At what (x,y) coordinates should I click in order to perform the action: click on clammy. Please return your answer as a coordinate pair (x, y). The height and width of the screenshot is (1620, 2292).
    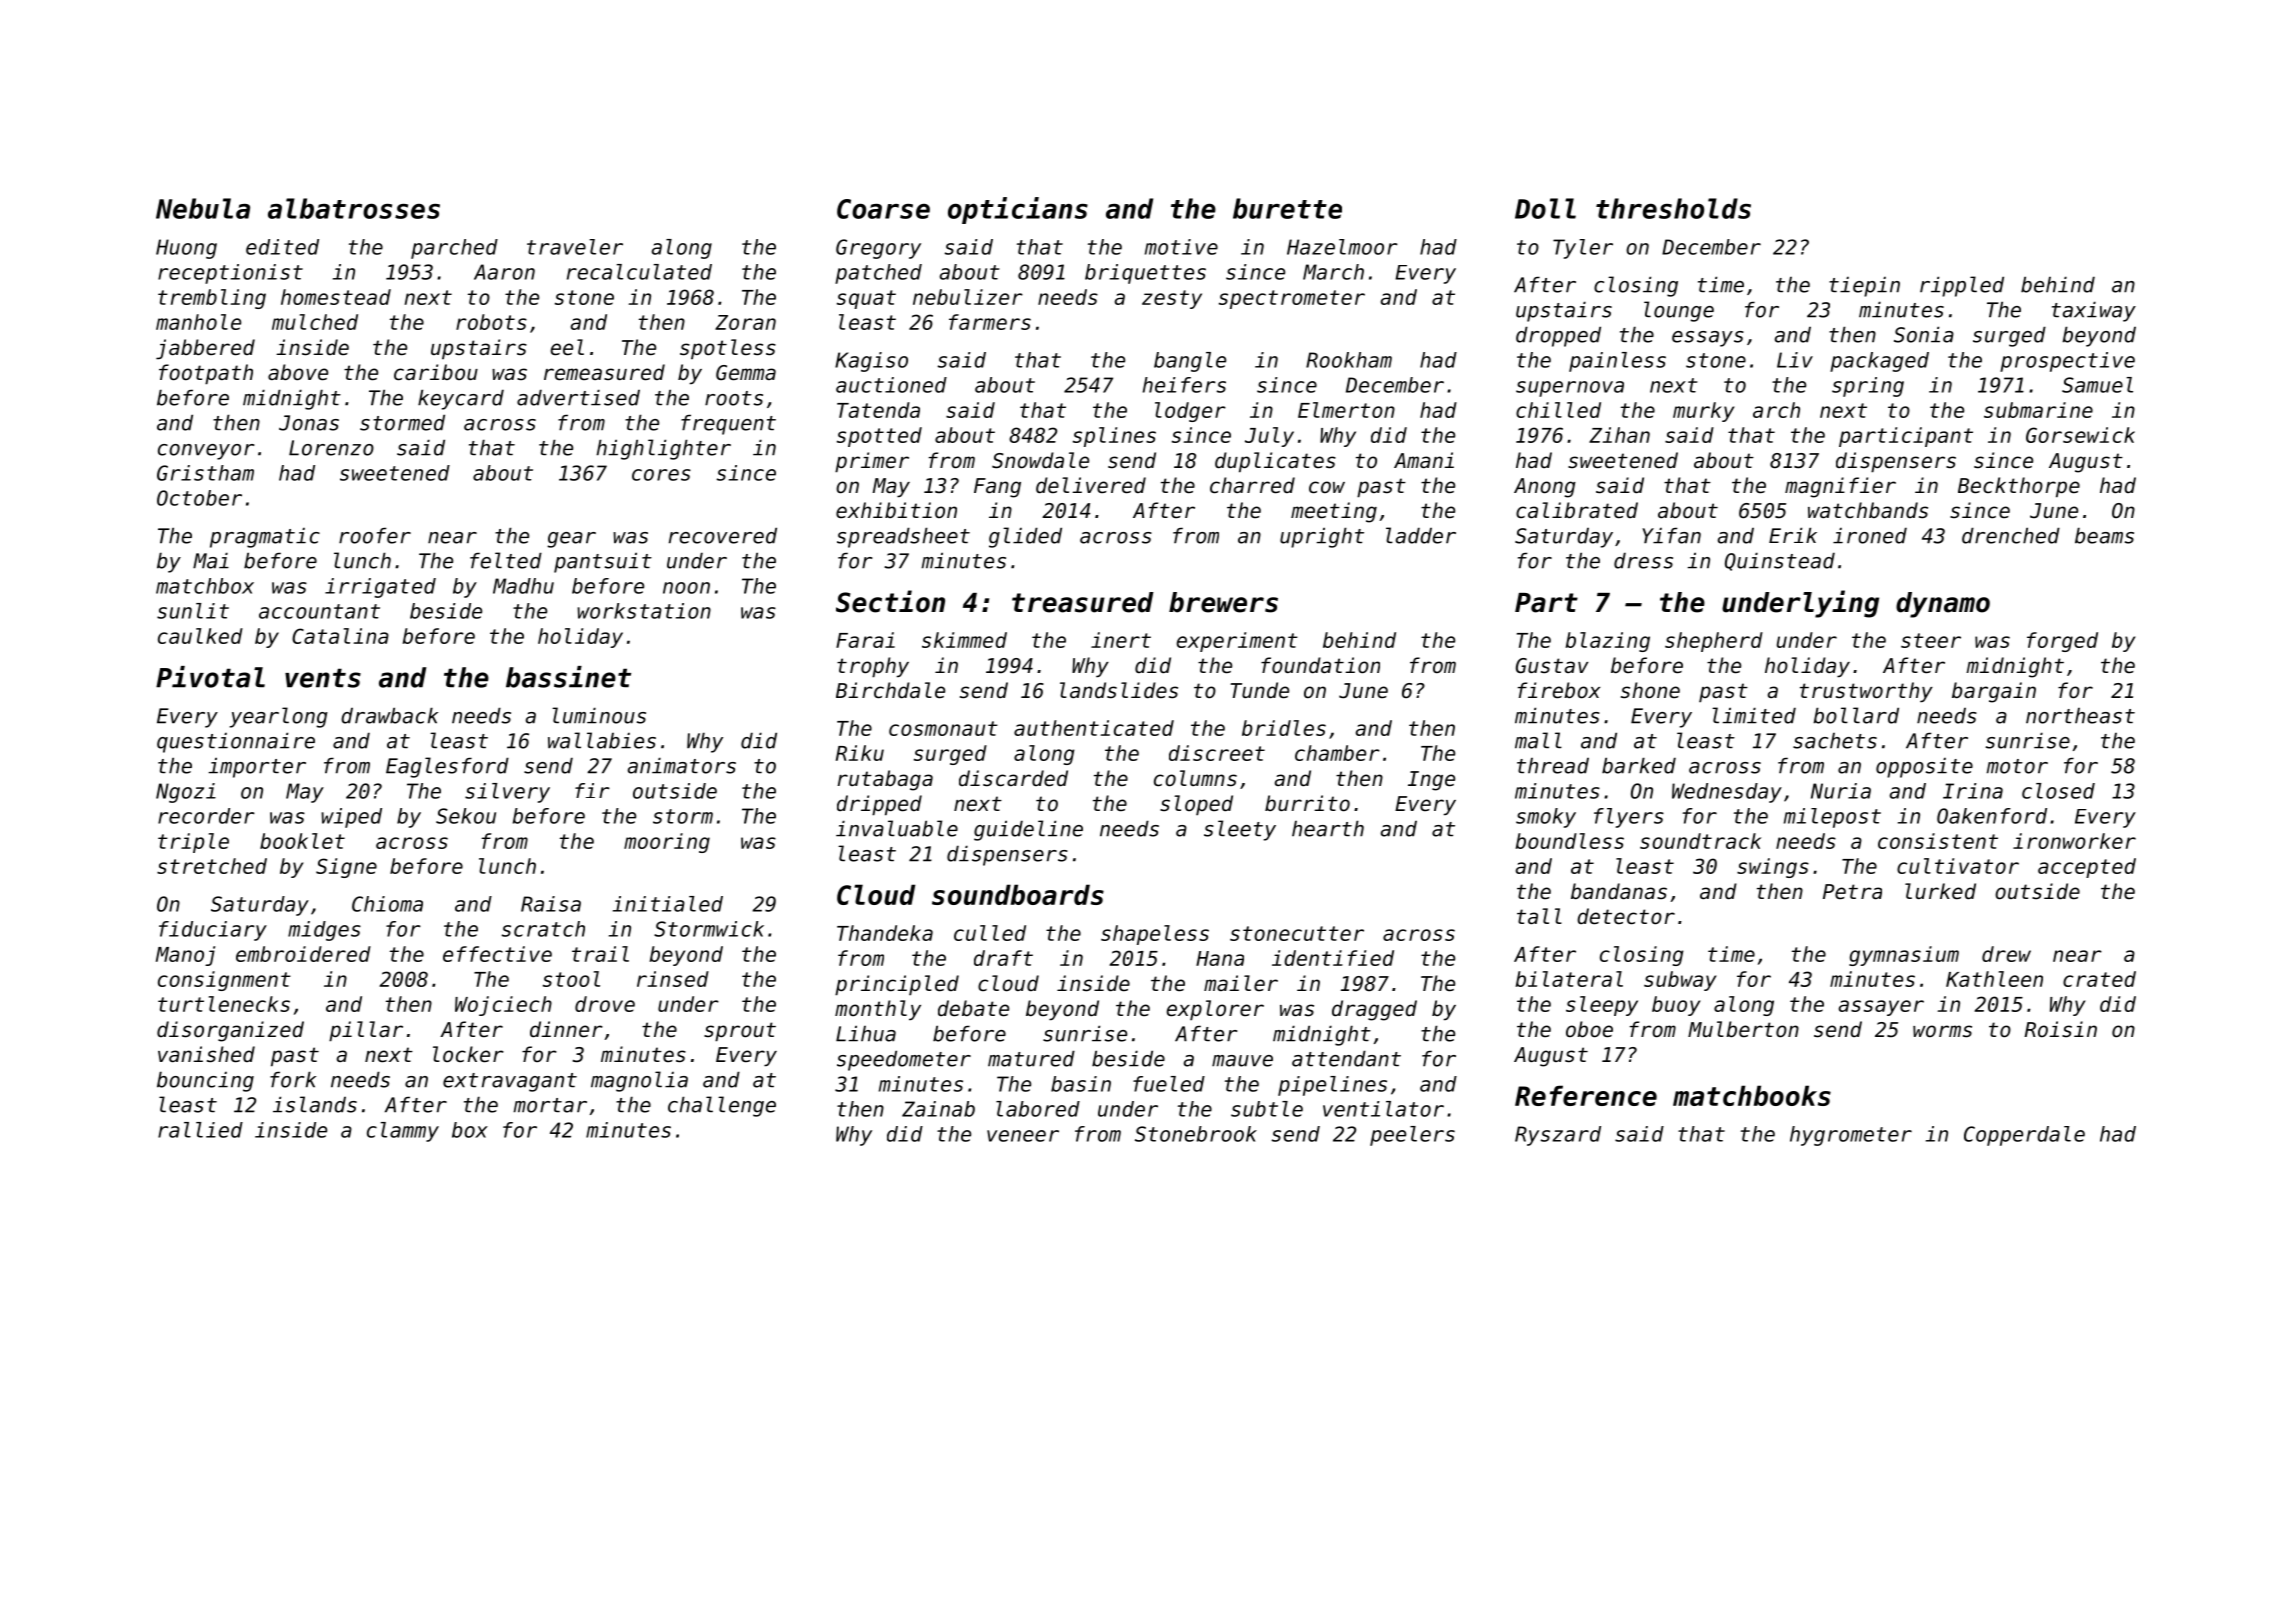
    Looking at the image, I should click on (403, 1132).
